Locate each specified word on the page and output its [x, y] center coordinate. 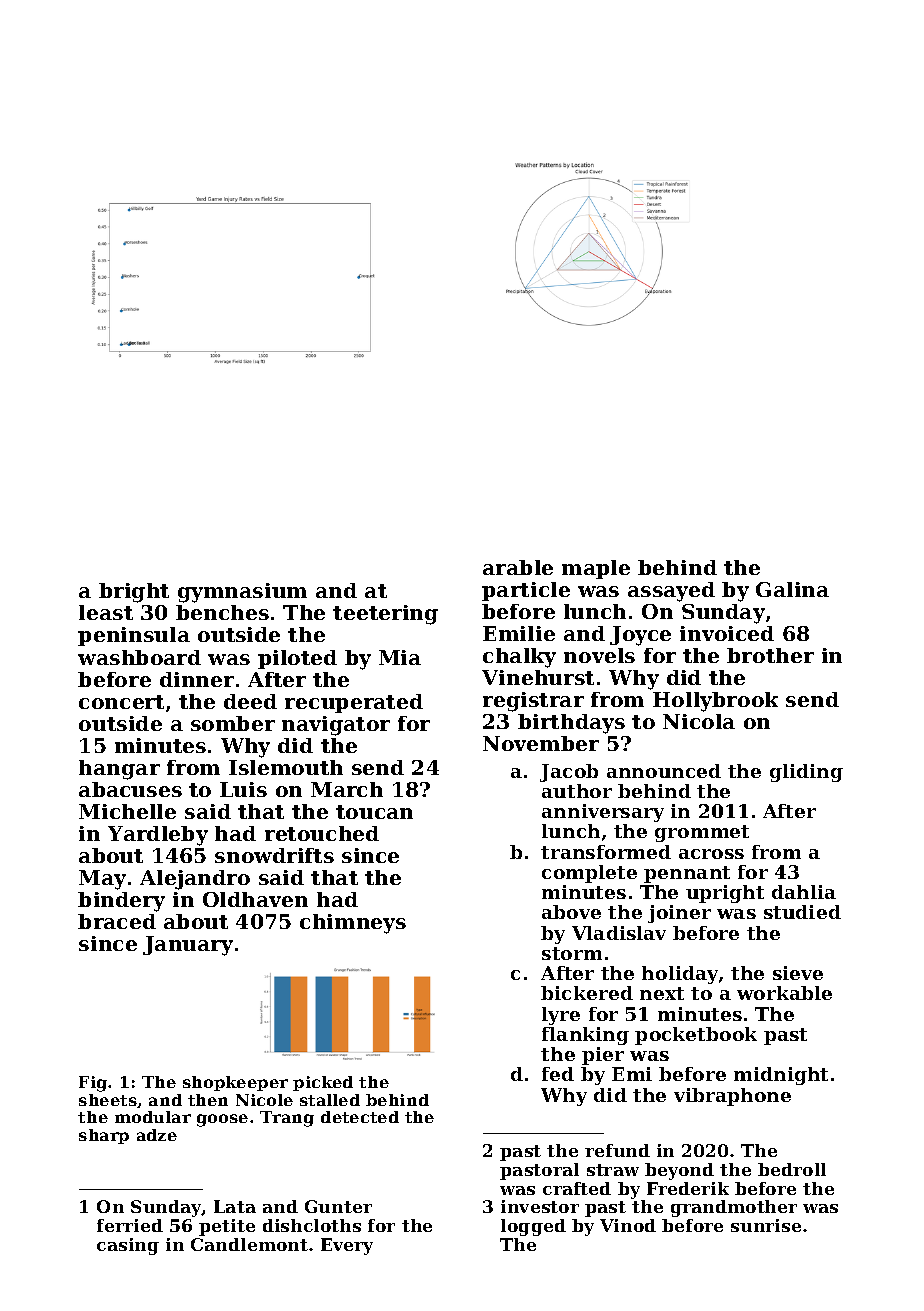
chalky [519, 658]
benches [222, 612]
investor [540, 1206]
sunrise [766, 1225]
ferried [130, 1225]
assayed [671, 592]
